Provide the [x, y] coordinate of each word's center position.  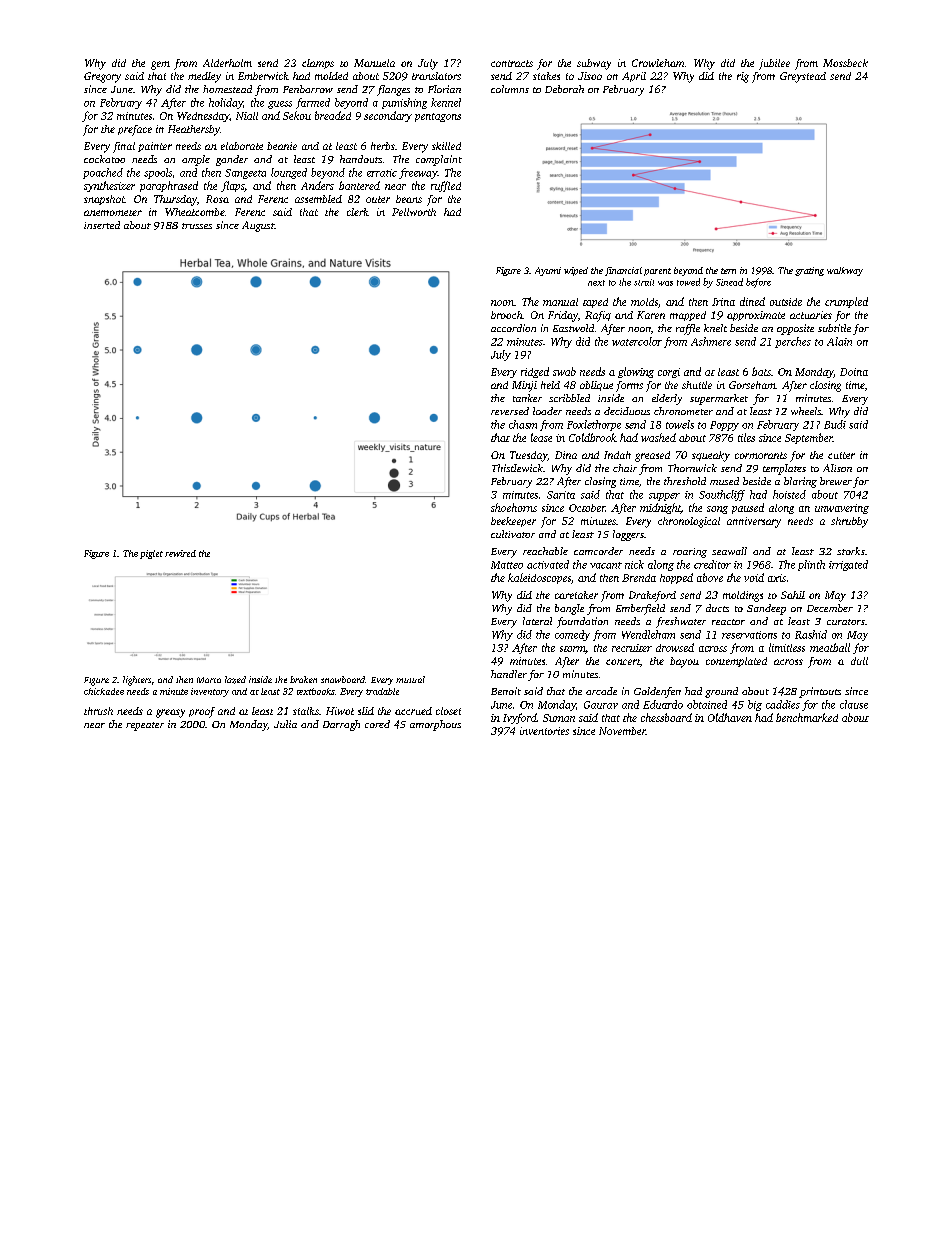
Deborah [564, 89]
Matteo [507, 565]
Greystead [803, 77]
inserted [102, 225]
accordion [513, 328]
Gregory [102, 77]
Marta [209, 680]
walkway [845, 271]
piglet [151, 554]
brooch [507, 315]
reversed [510, 411]
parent [657, 272]
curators [846, 622]
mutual [410, 679]
